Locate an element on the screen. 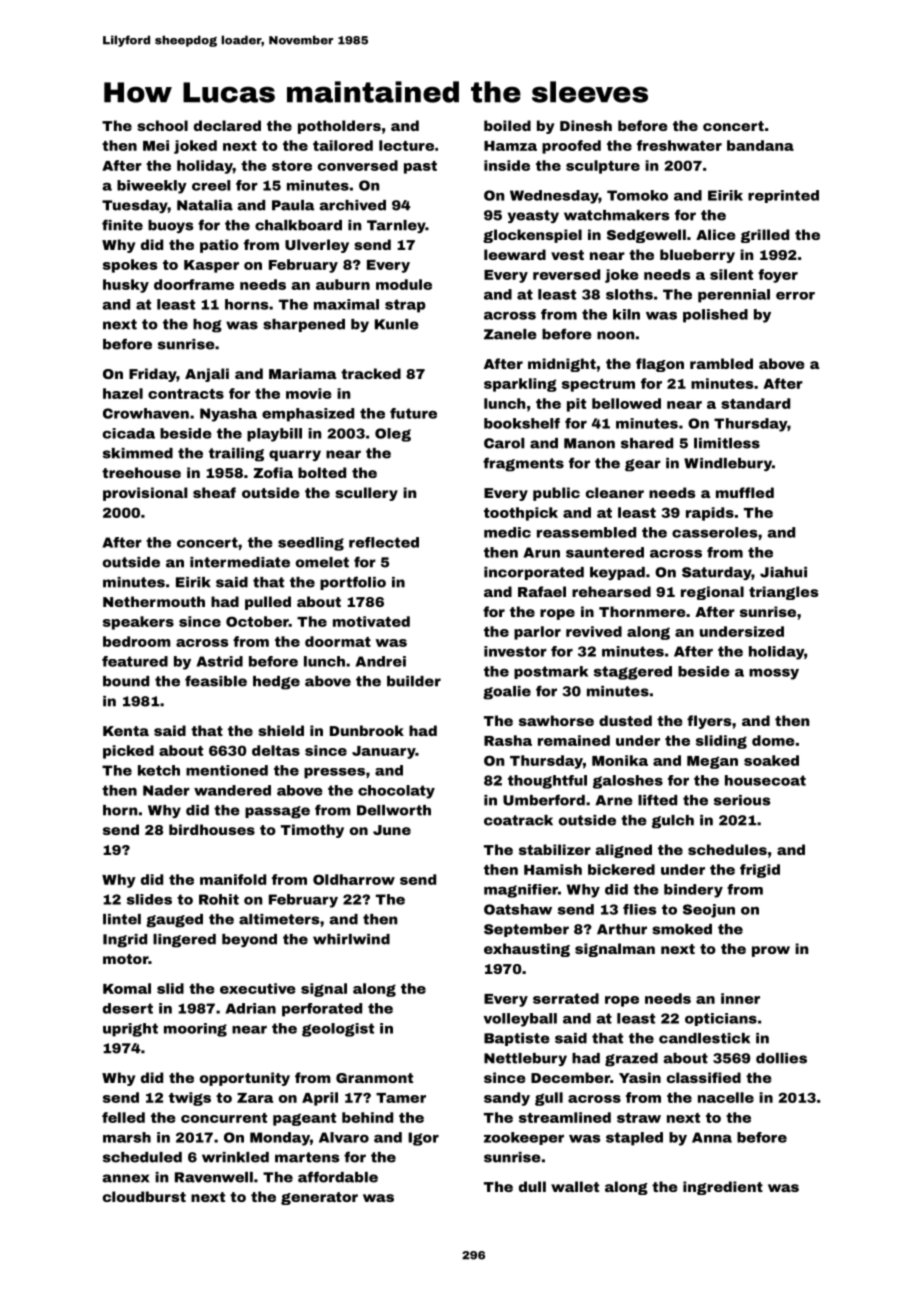  standard is located at coordinates (755, 403).
